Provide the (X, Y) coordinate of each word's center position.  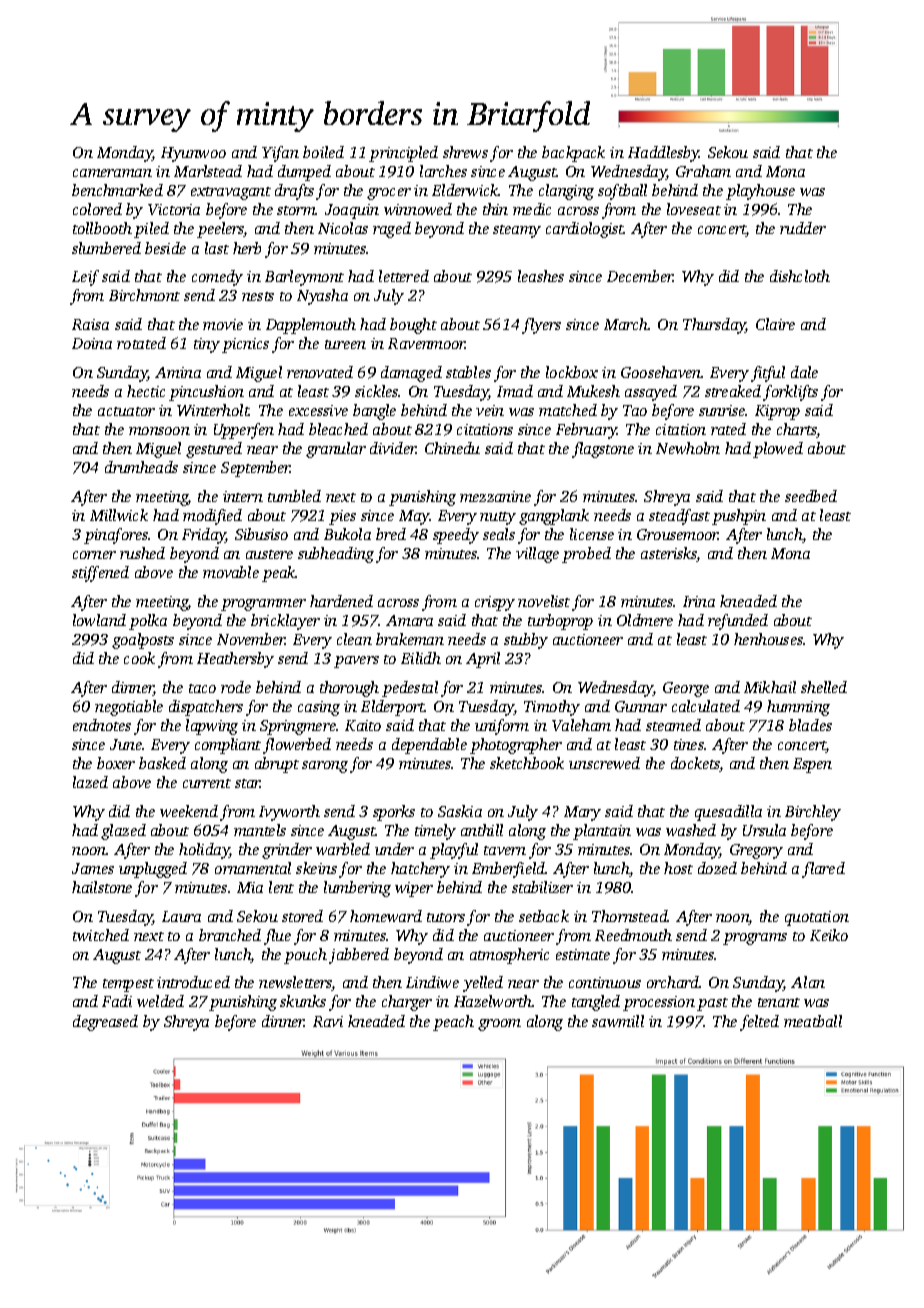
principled (403, 154)
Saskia (460, 811)
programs (755, 939)
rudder (803, 228)
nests (258, 296)
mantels (260, 830)
